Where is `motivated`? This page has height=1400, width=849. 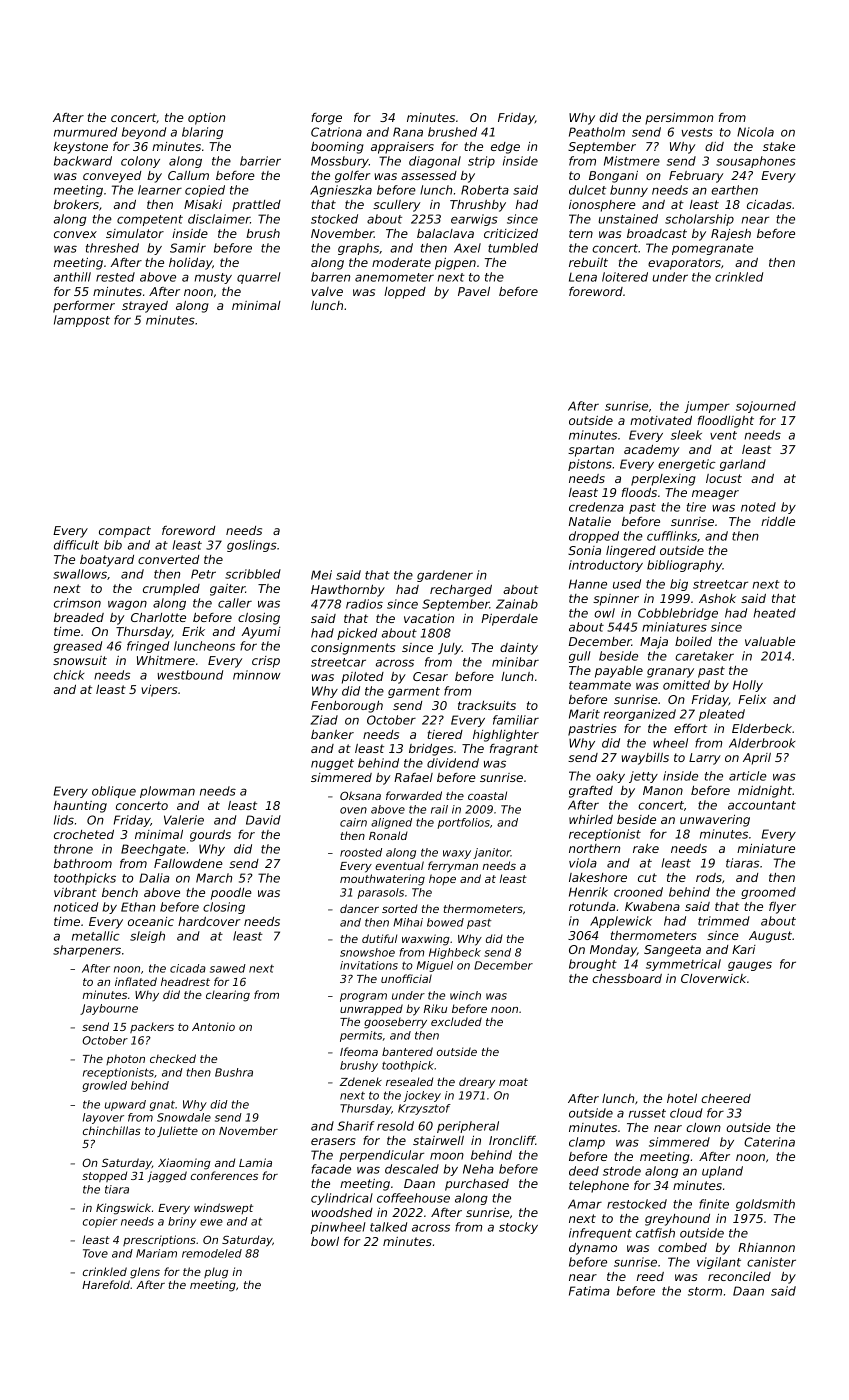 motivated is located at coordinates (661, 420).
